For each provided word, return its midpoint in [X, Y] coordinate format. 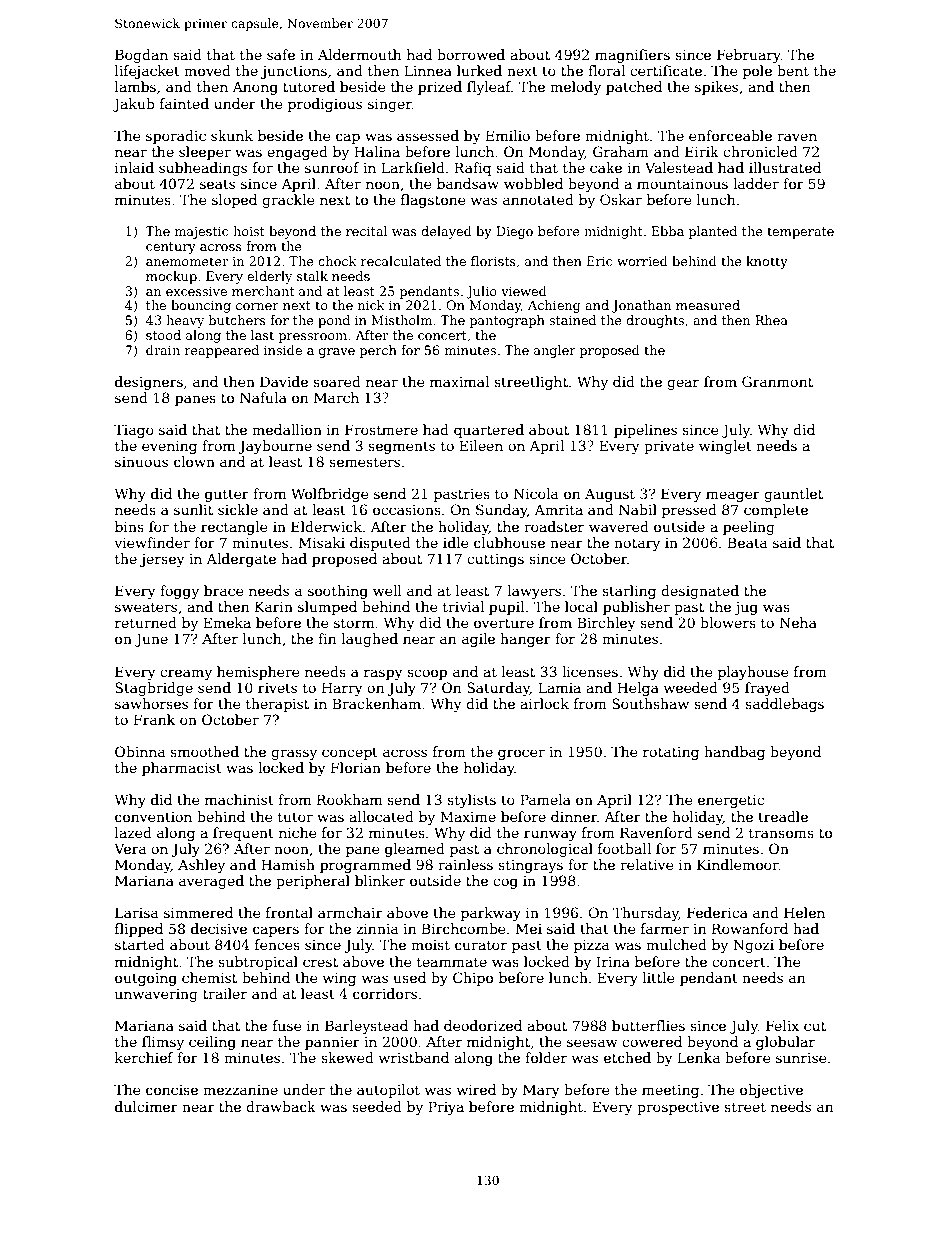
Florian [356, 767]
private [669, 447]
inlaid [134, 167]
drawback [281, 1106]
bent [793, 70]
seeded [377, 1106]
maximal [459, 381]
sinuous [141, 462]
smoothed [204, 751]
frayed [767, 689]
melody [575, 88]
